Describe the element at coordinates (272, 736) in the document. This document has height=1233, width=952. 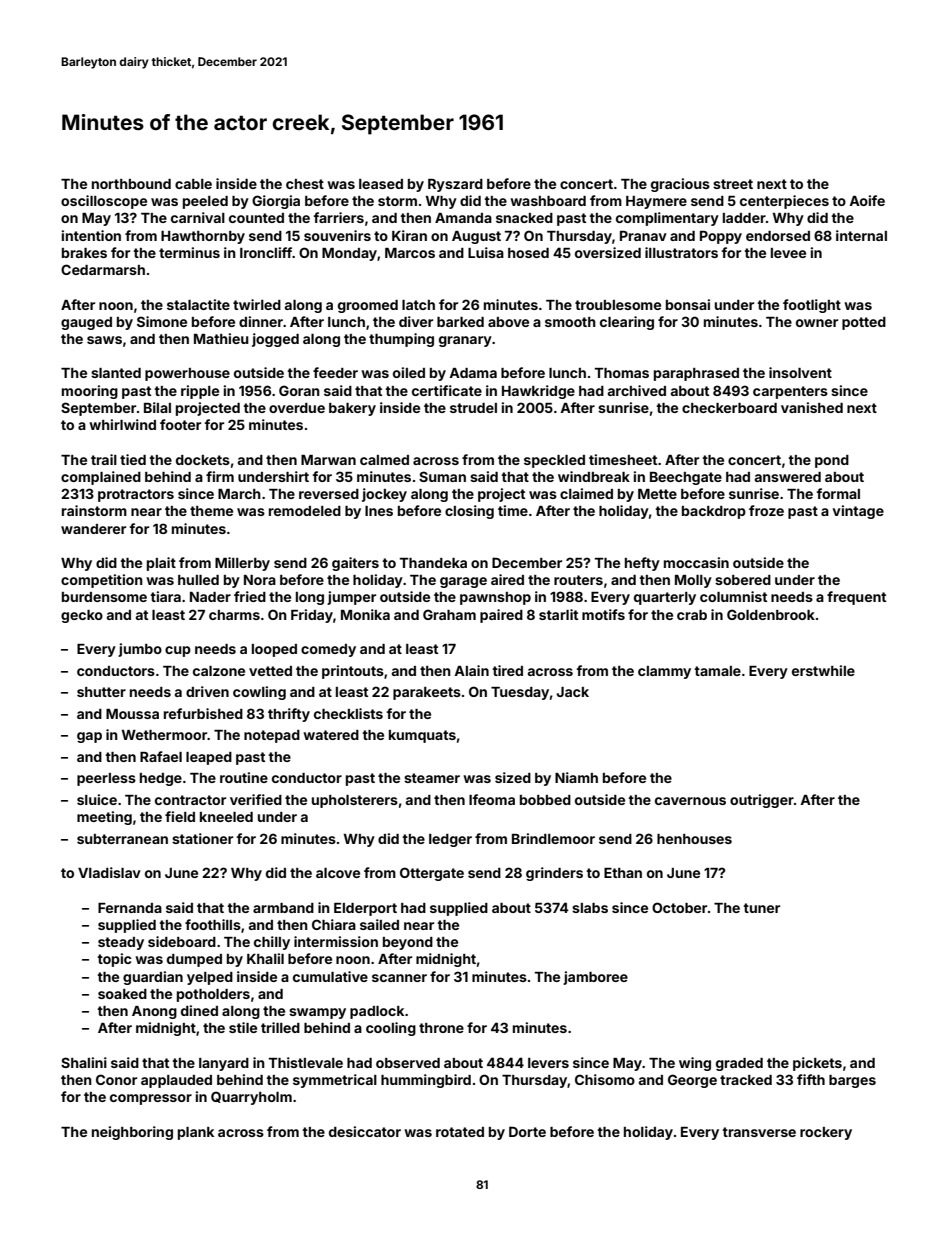
I see `notepad` at that location.
